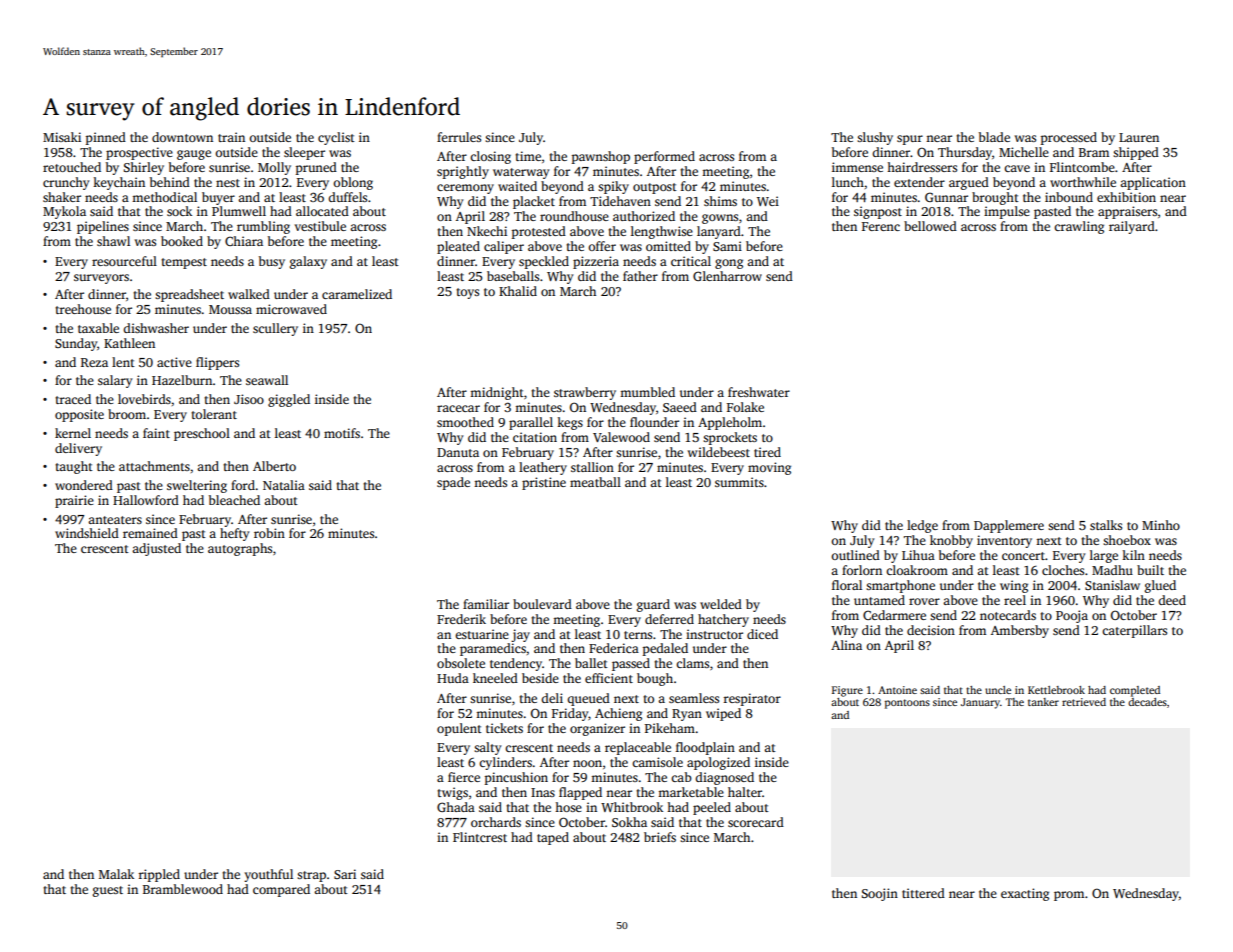 This screenshot has width=1233, height=952. Describe the element at coordinates (108, 891) in the screenshot. I see `guest` at that location.
